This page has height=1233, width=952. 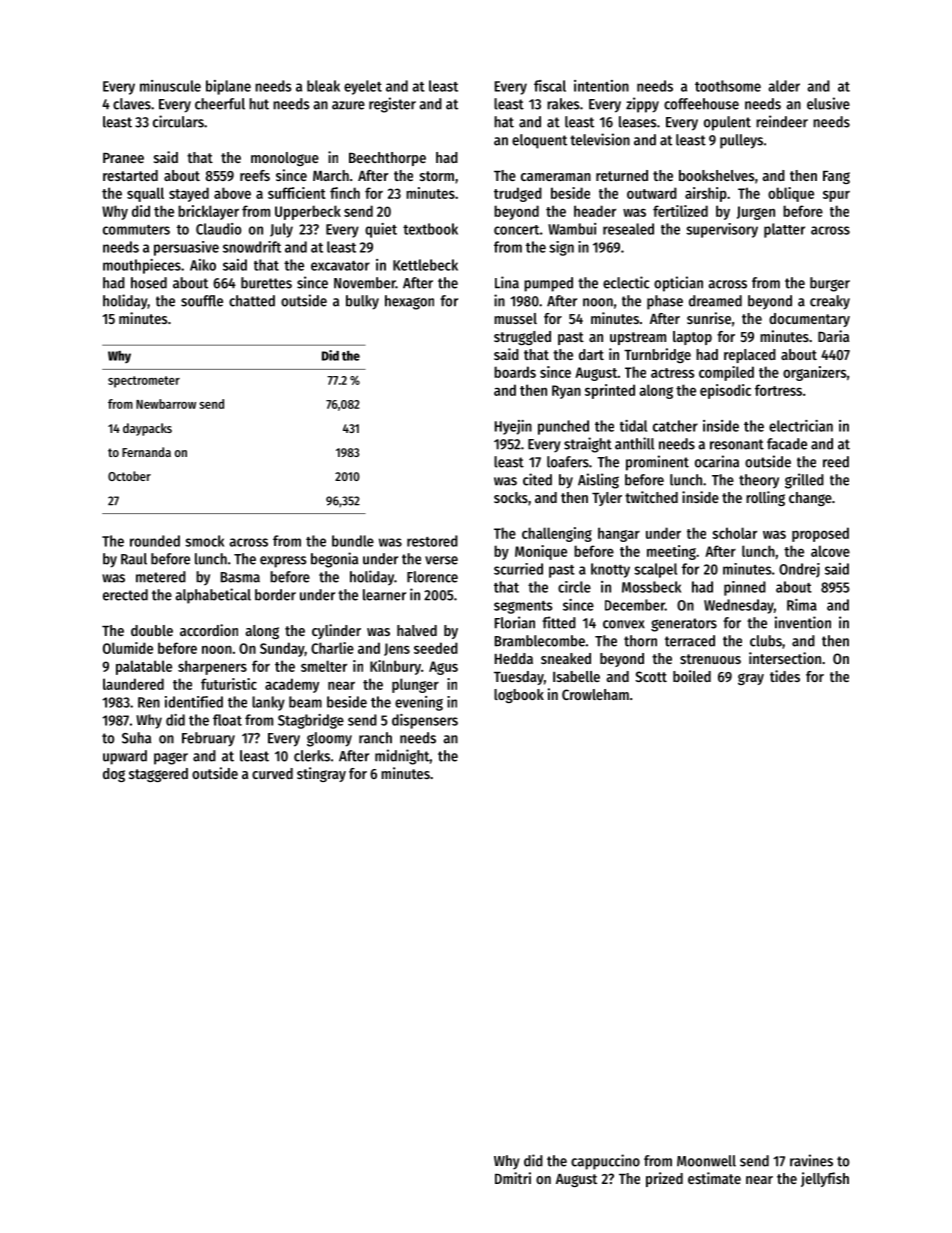 What do you see at coordinates (785, 676) in the page?
I see `tides` at bounding box center [785, 676].
